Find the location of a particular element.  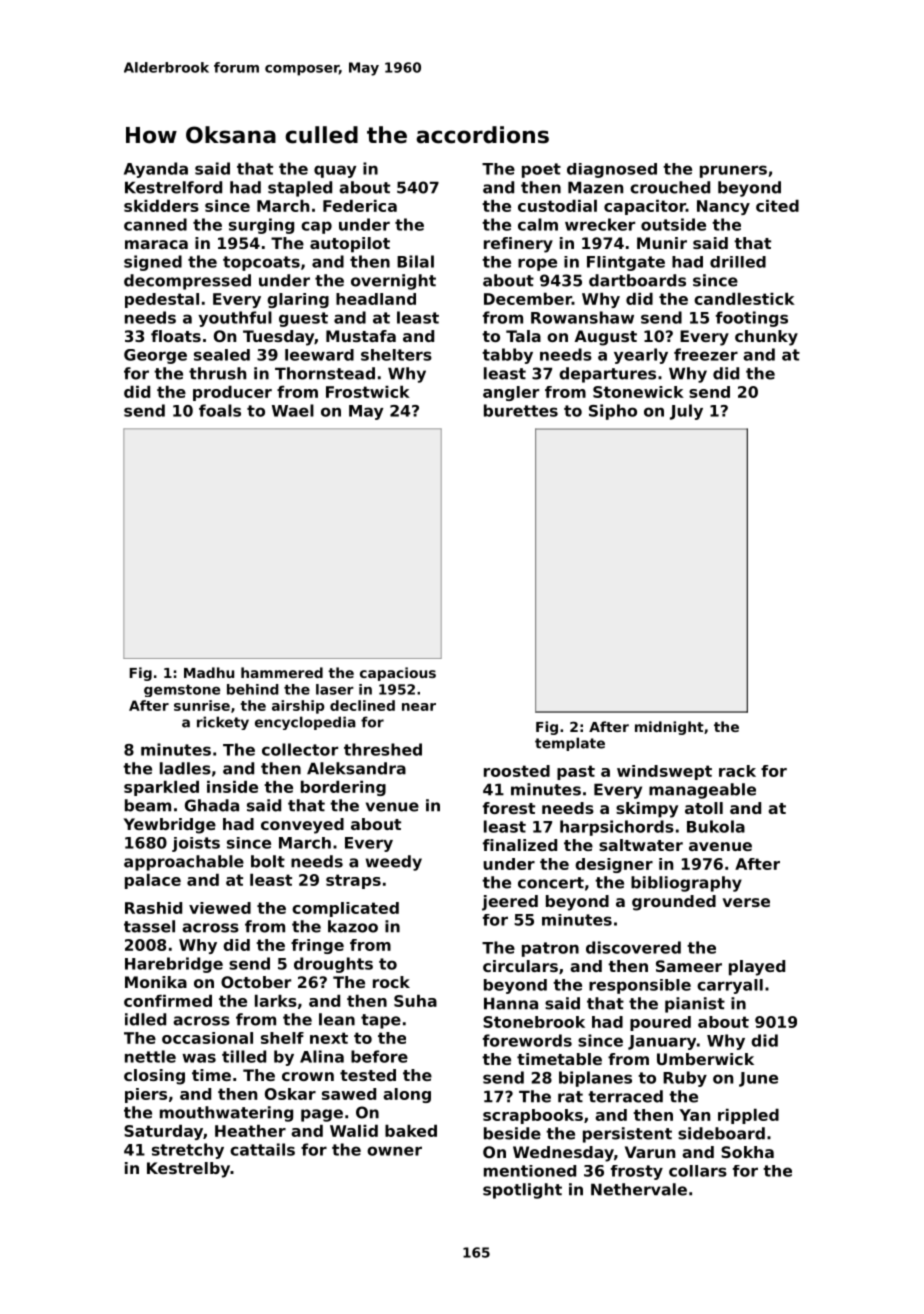

Tala is located at coordinates (523, 336).
